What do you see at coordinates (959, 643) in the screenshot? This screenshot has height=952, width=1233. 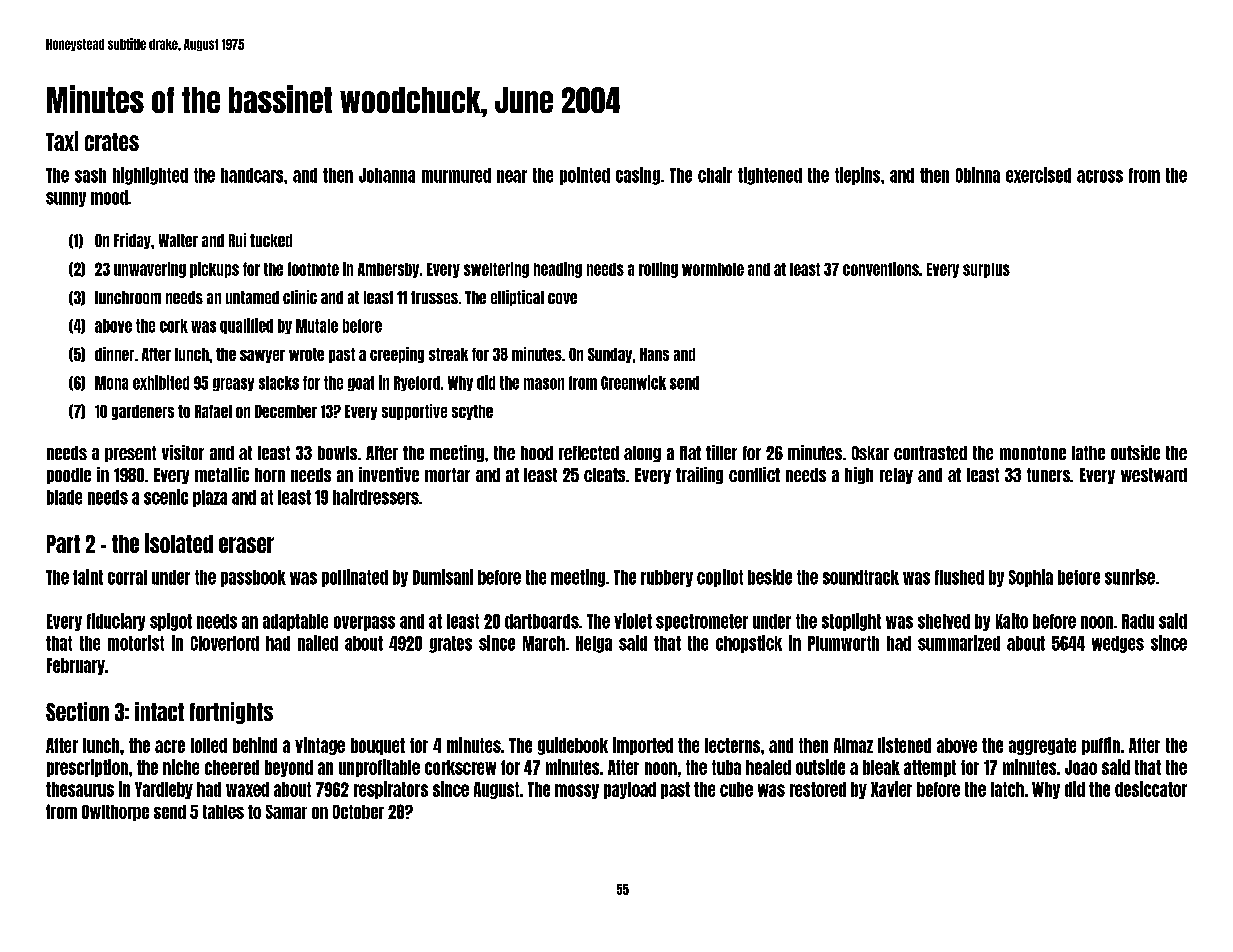 I see `summarized` at bounding box center [959, 643].
